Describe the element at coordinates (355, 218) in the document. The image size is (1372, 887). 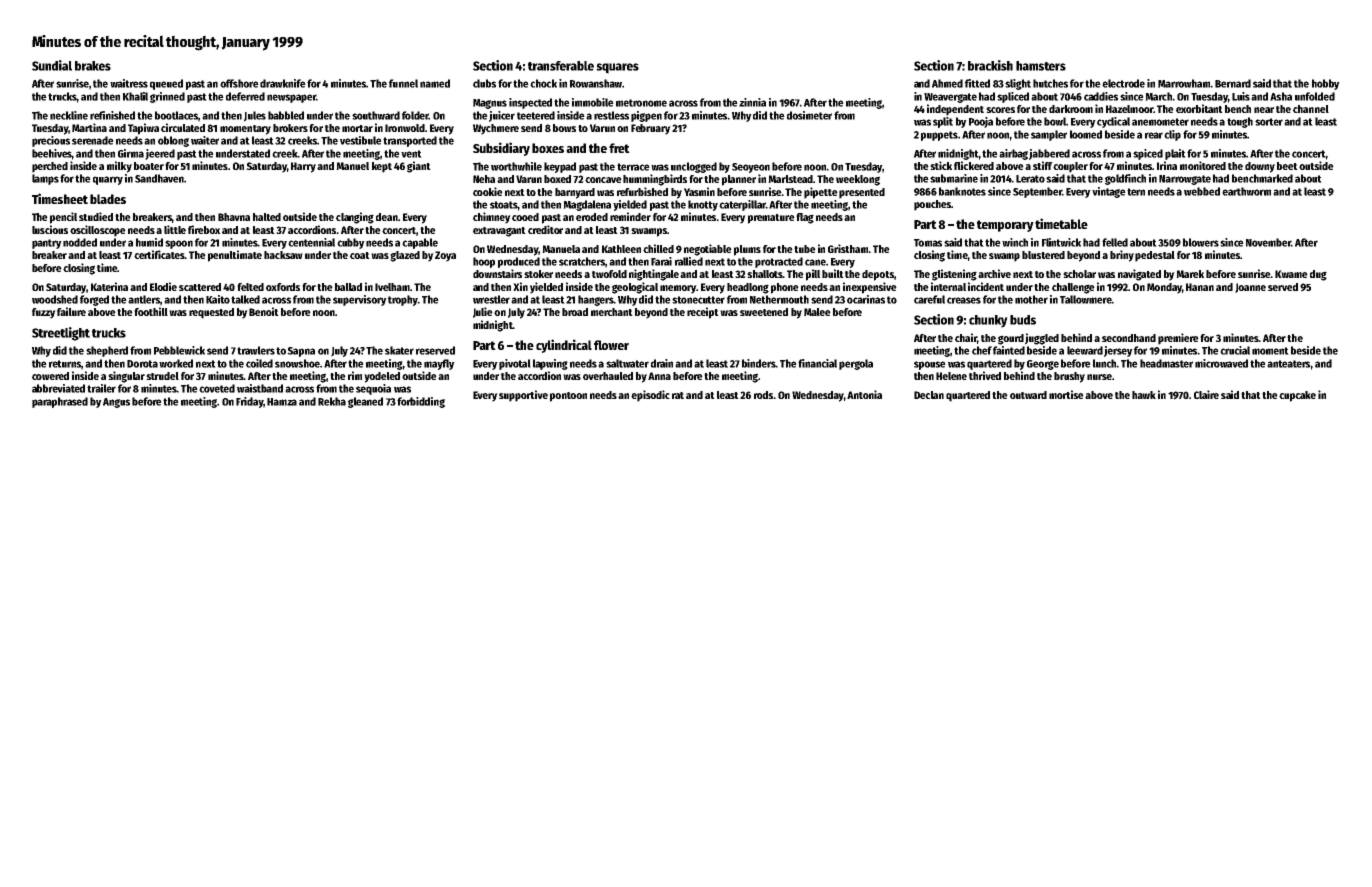
I see `clanging` at that location.
